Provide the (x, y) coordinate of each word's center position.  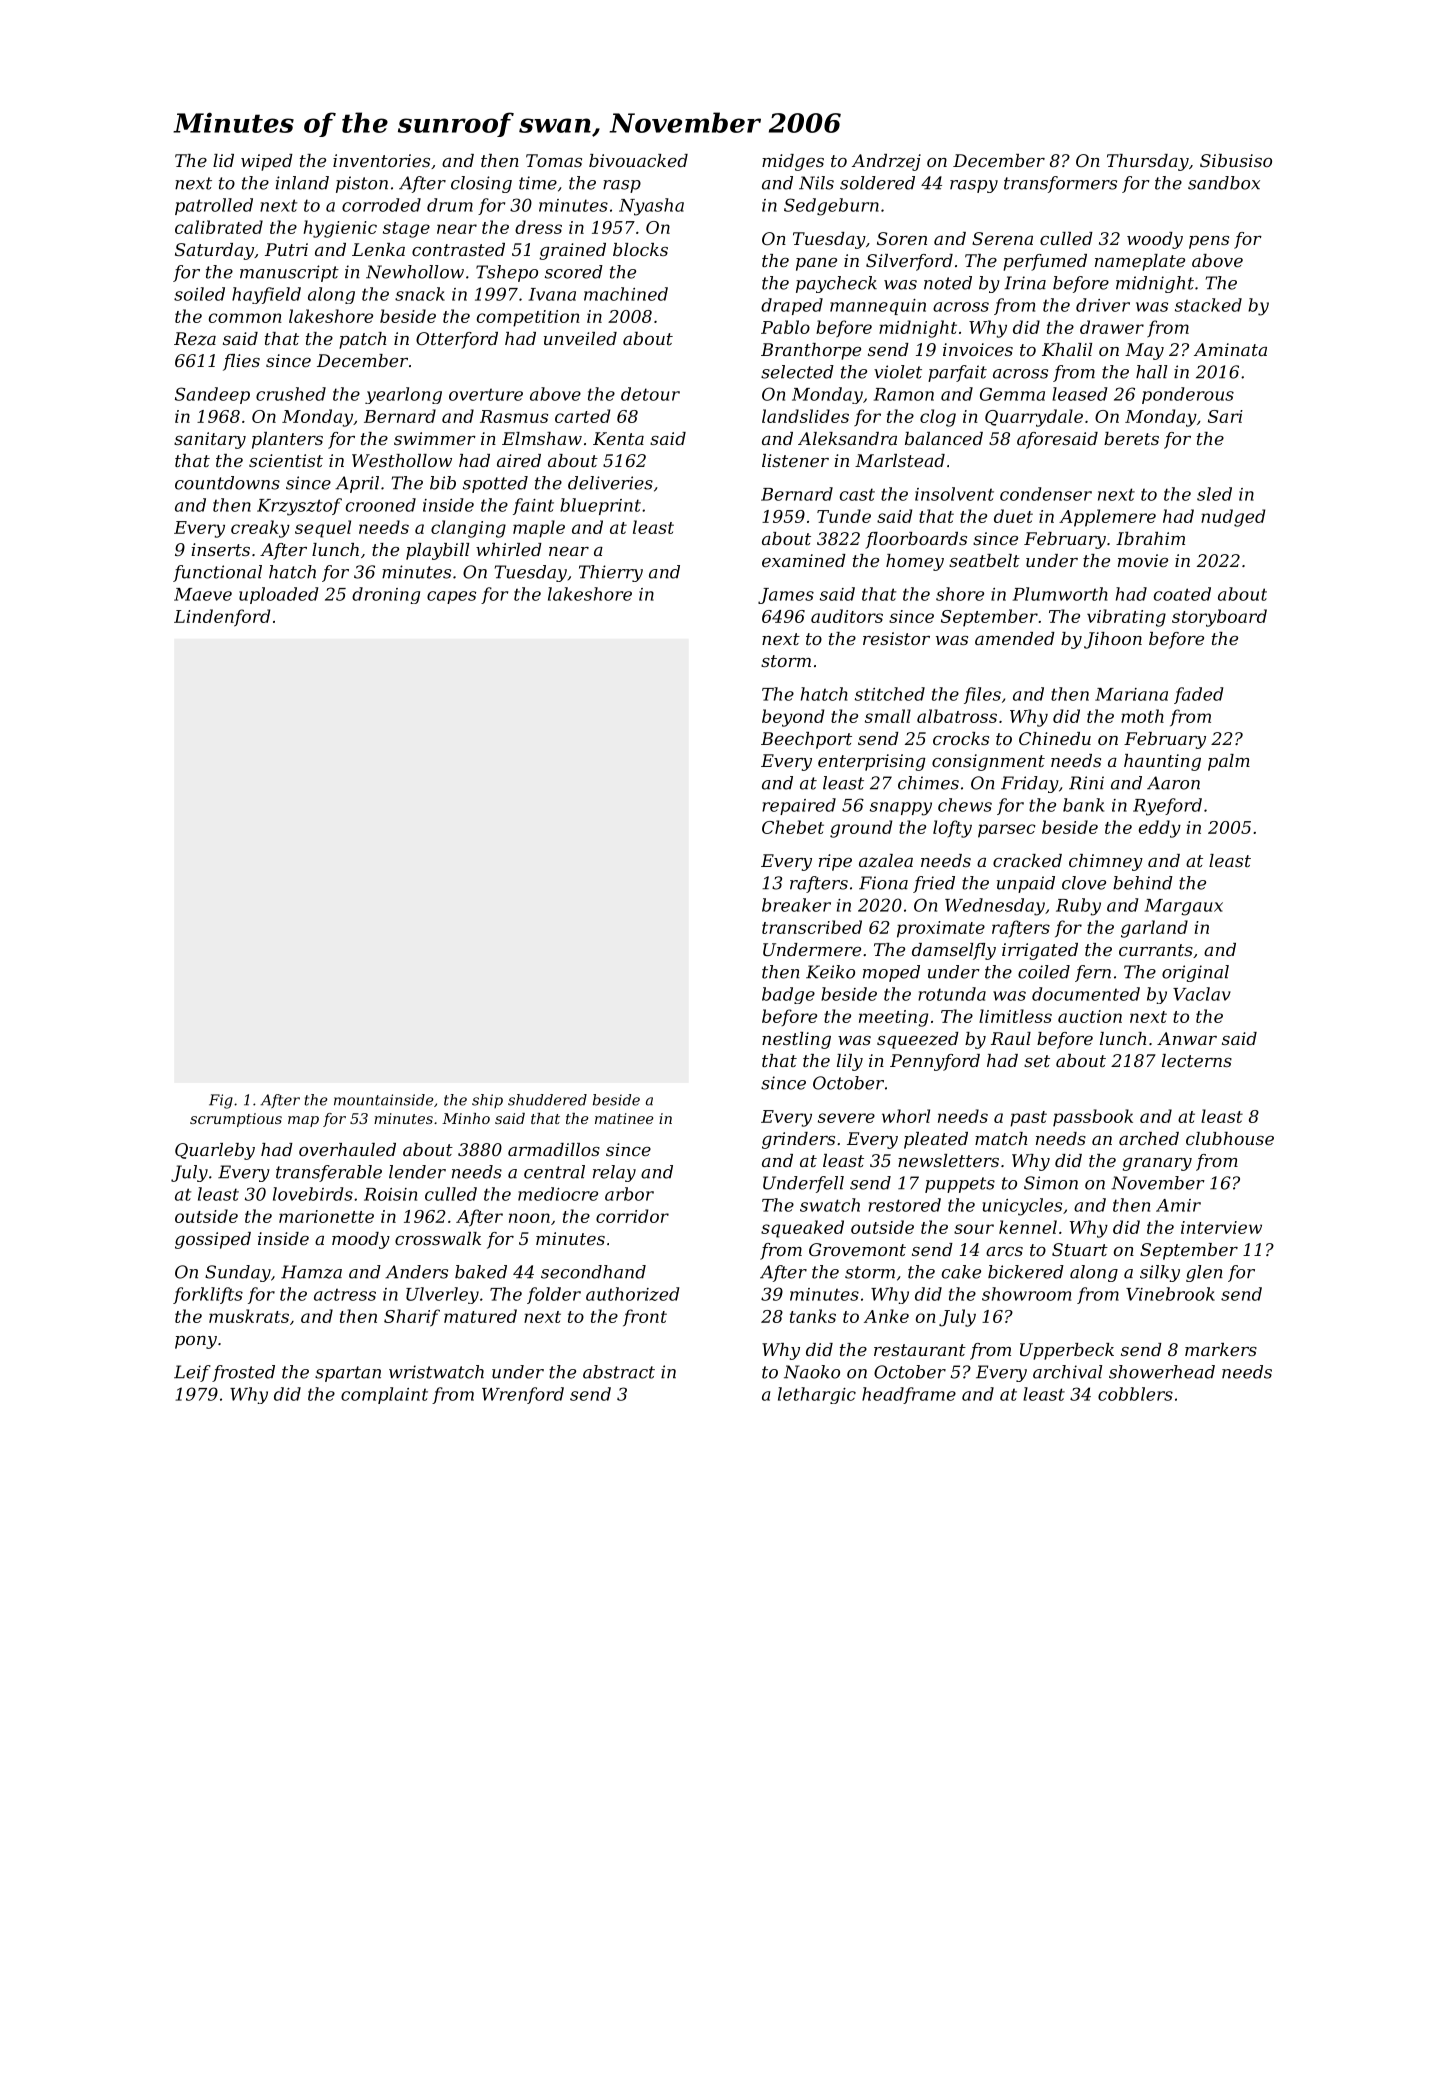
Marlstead (900, 460)
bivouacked (638, 160)
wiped (267, 162)
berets (1131, 438)
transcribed (812, 927)
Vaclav (1202, 994)
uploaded (278, 595)
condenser (1046, 494)
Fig (221, 1101)
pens (1209, 242)
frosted (243, 1373)
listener (795, 460)
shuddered (547, 1100)
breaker (796, 905)
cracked (1027, 860)
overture (486, 394)
